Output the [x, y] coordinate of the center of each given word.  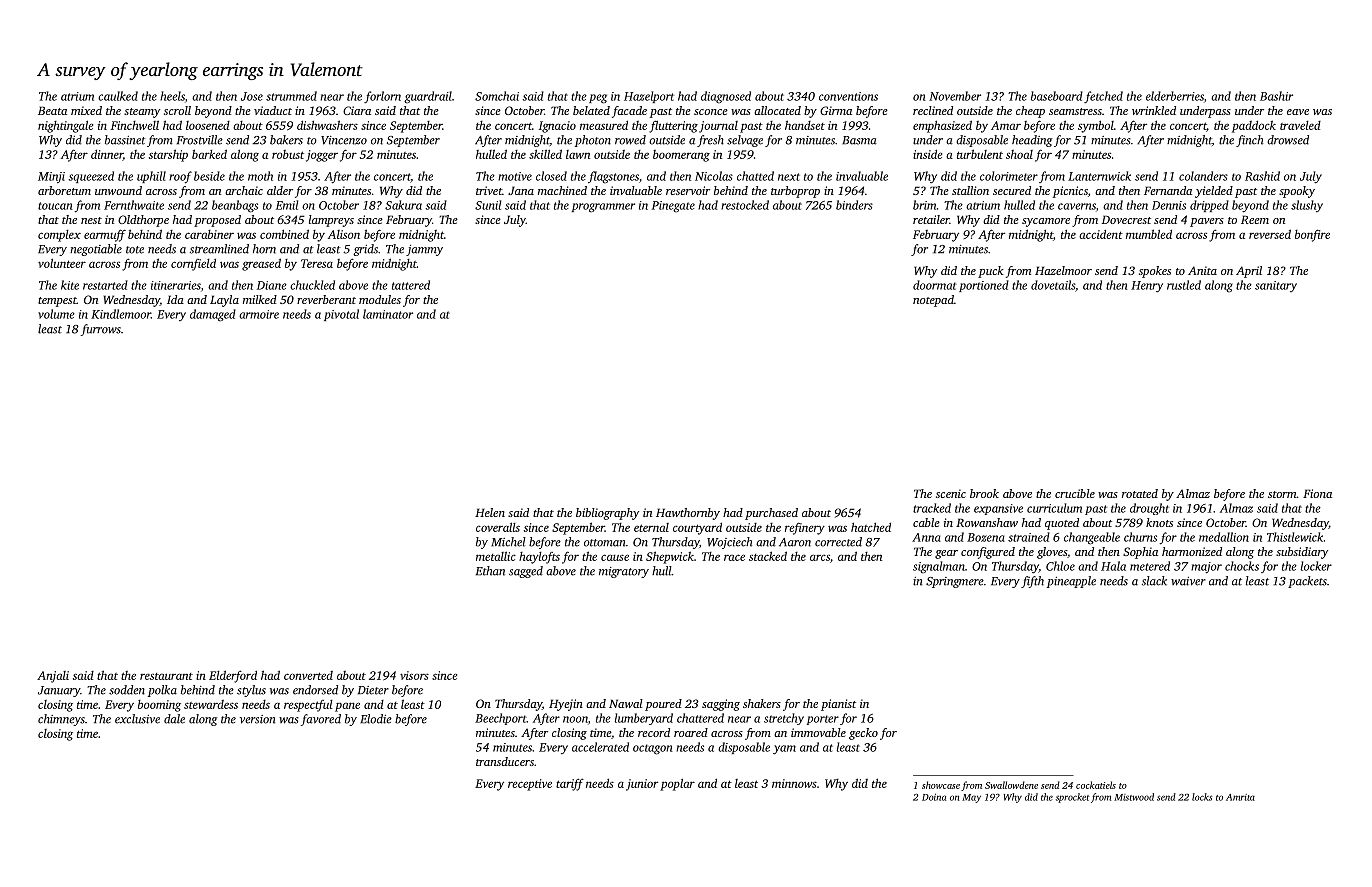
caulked [118, 96]
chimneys [61, 720]
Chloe [1060, 566]
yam [784, 749]
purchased [771, 514]
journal [718, 127]
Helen [490, 512]
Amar [1006, 125]
